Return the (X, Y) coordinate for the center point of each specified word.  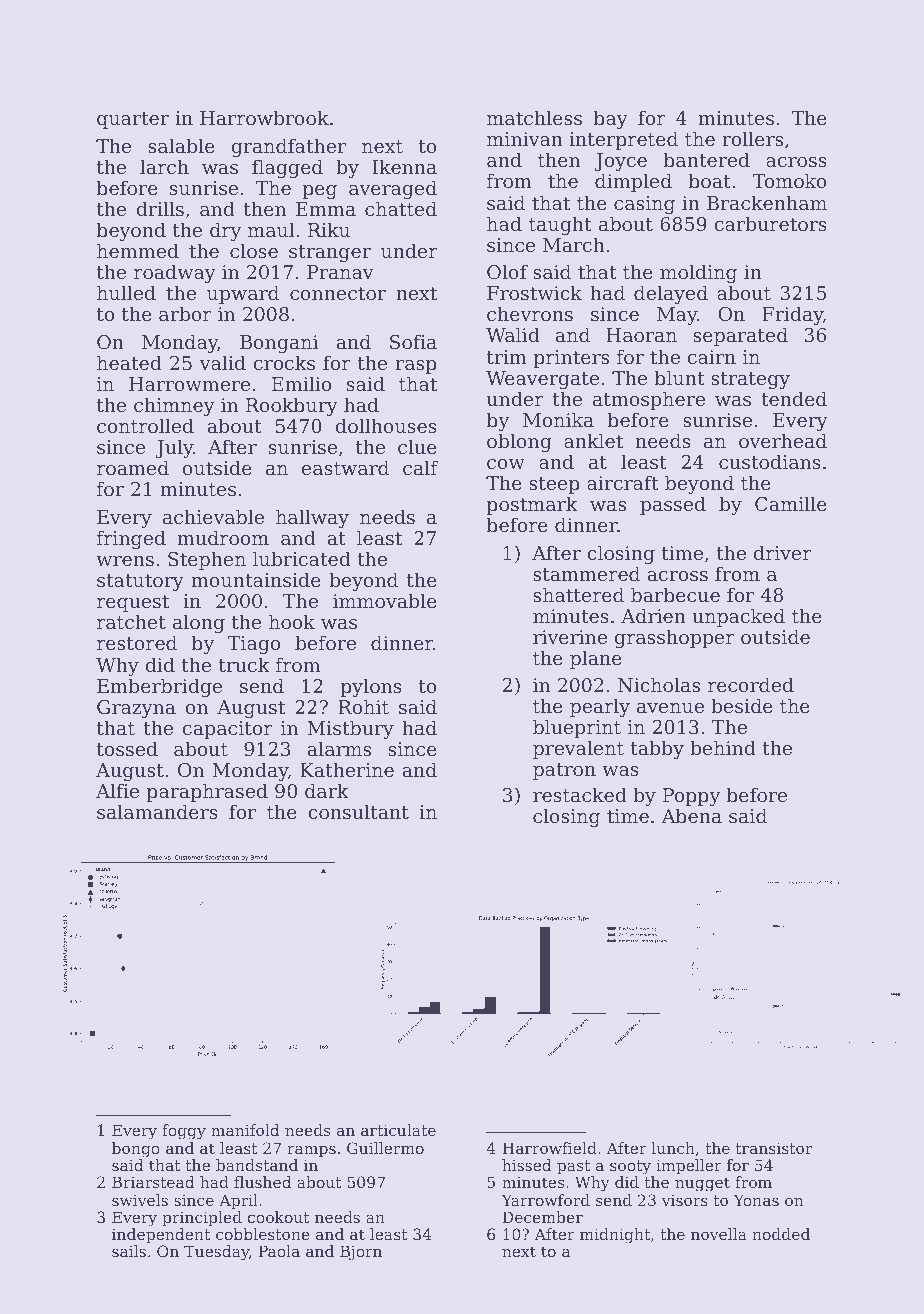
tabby (657, 749)
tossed (127, 748)
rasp (416, 367)
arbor (185, 313)
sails (129, 1251)
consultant (358, 811)
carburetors (771, 223)
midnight (615, 1236)
